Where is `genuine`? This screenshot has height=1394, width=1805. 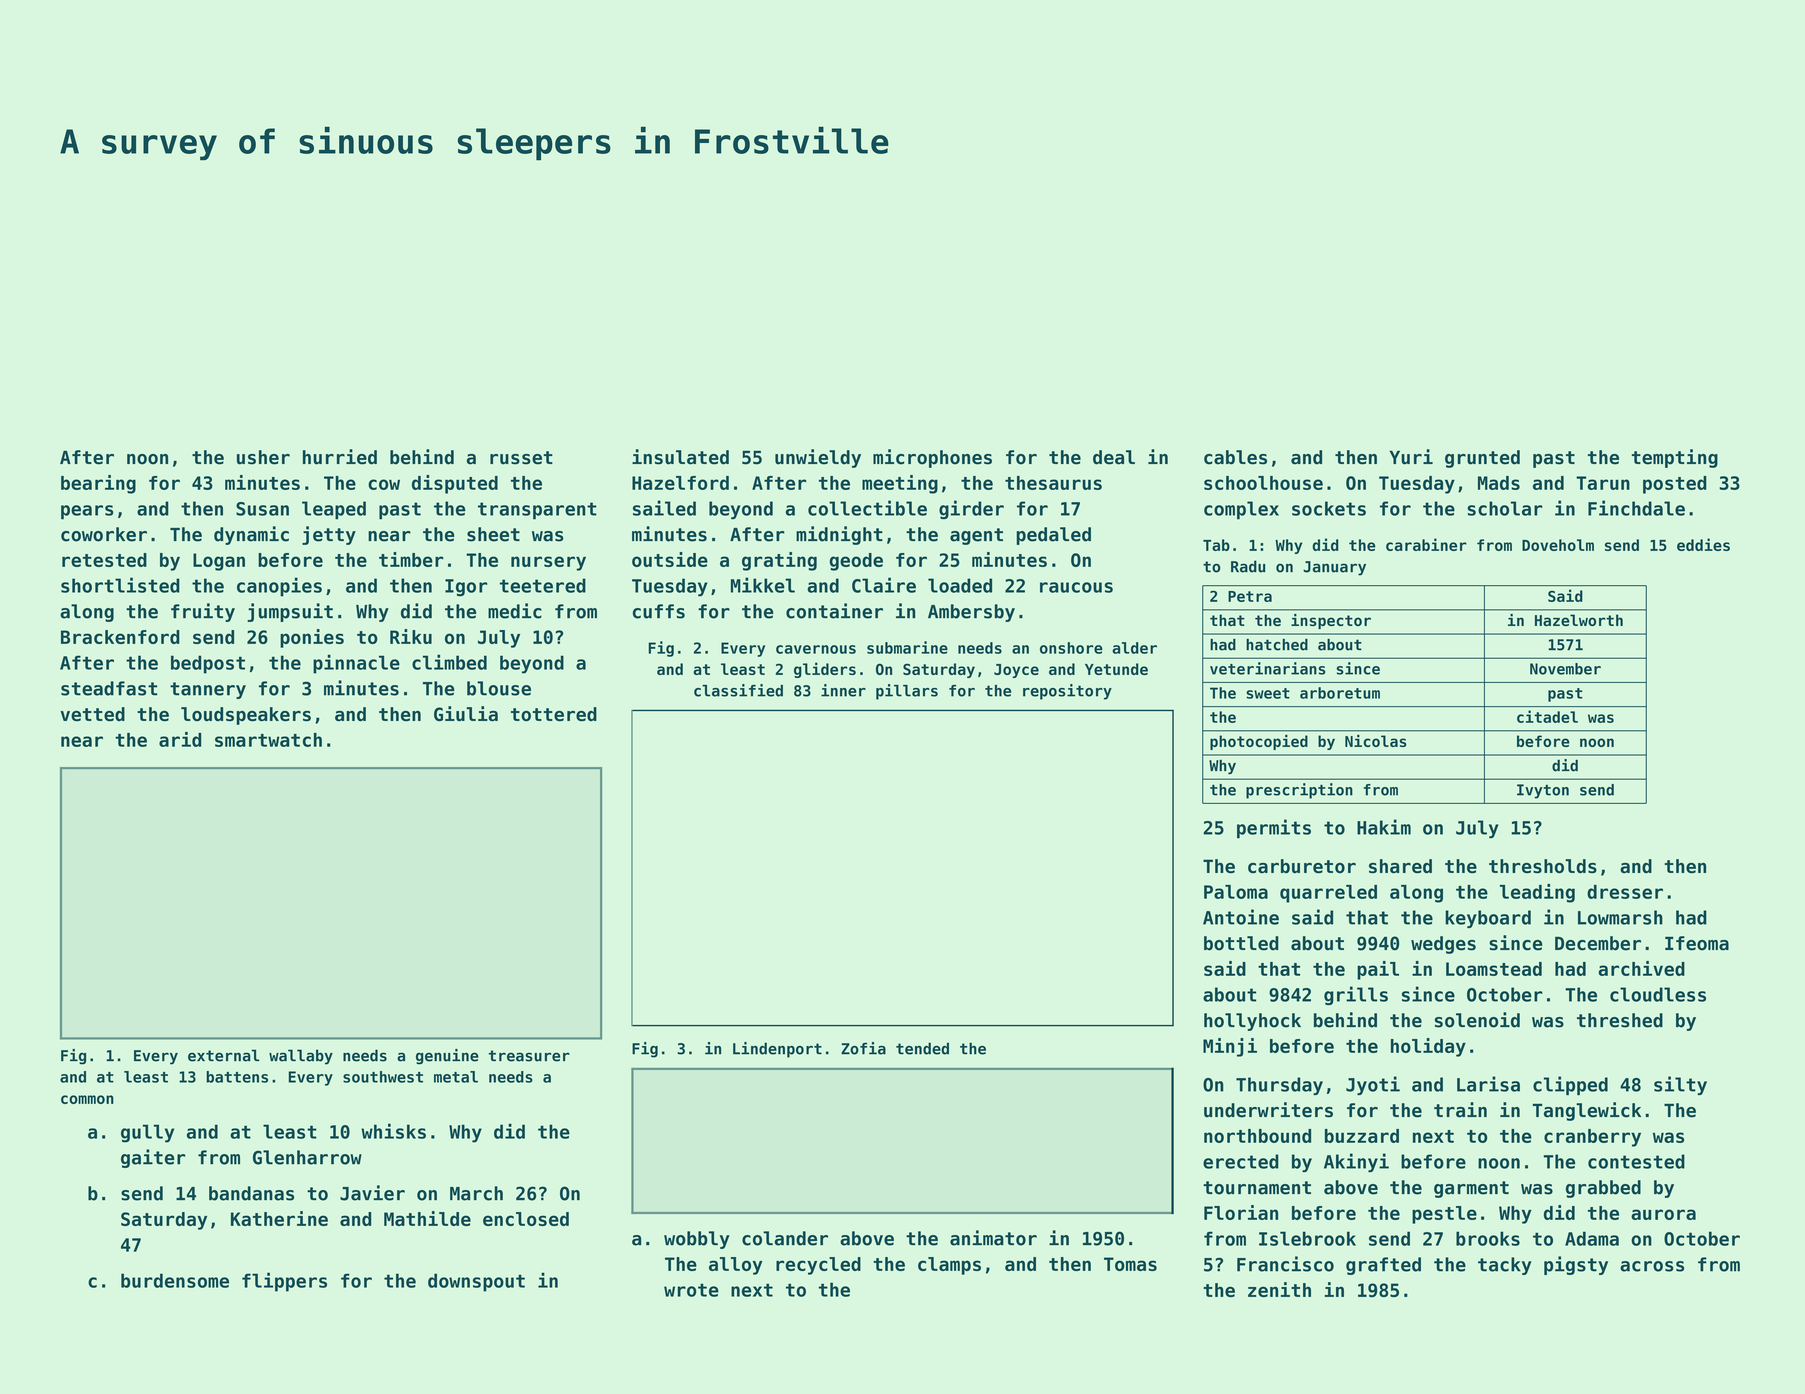 genuine is located at coordinates (447, 1057).
